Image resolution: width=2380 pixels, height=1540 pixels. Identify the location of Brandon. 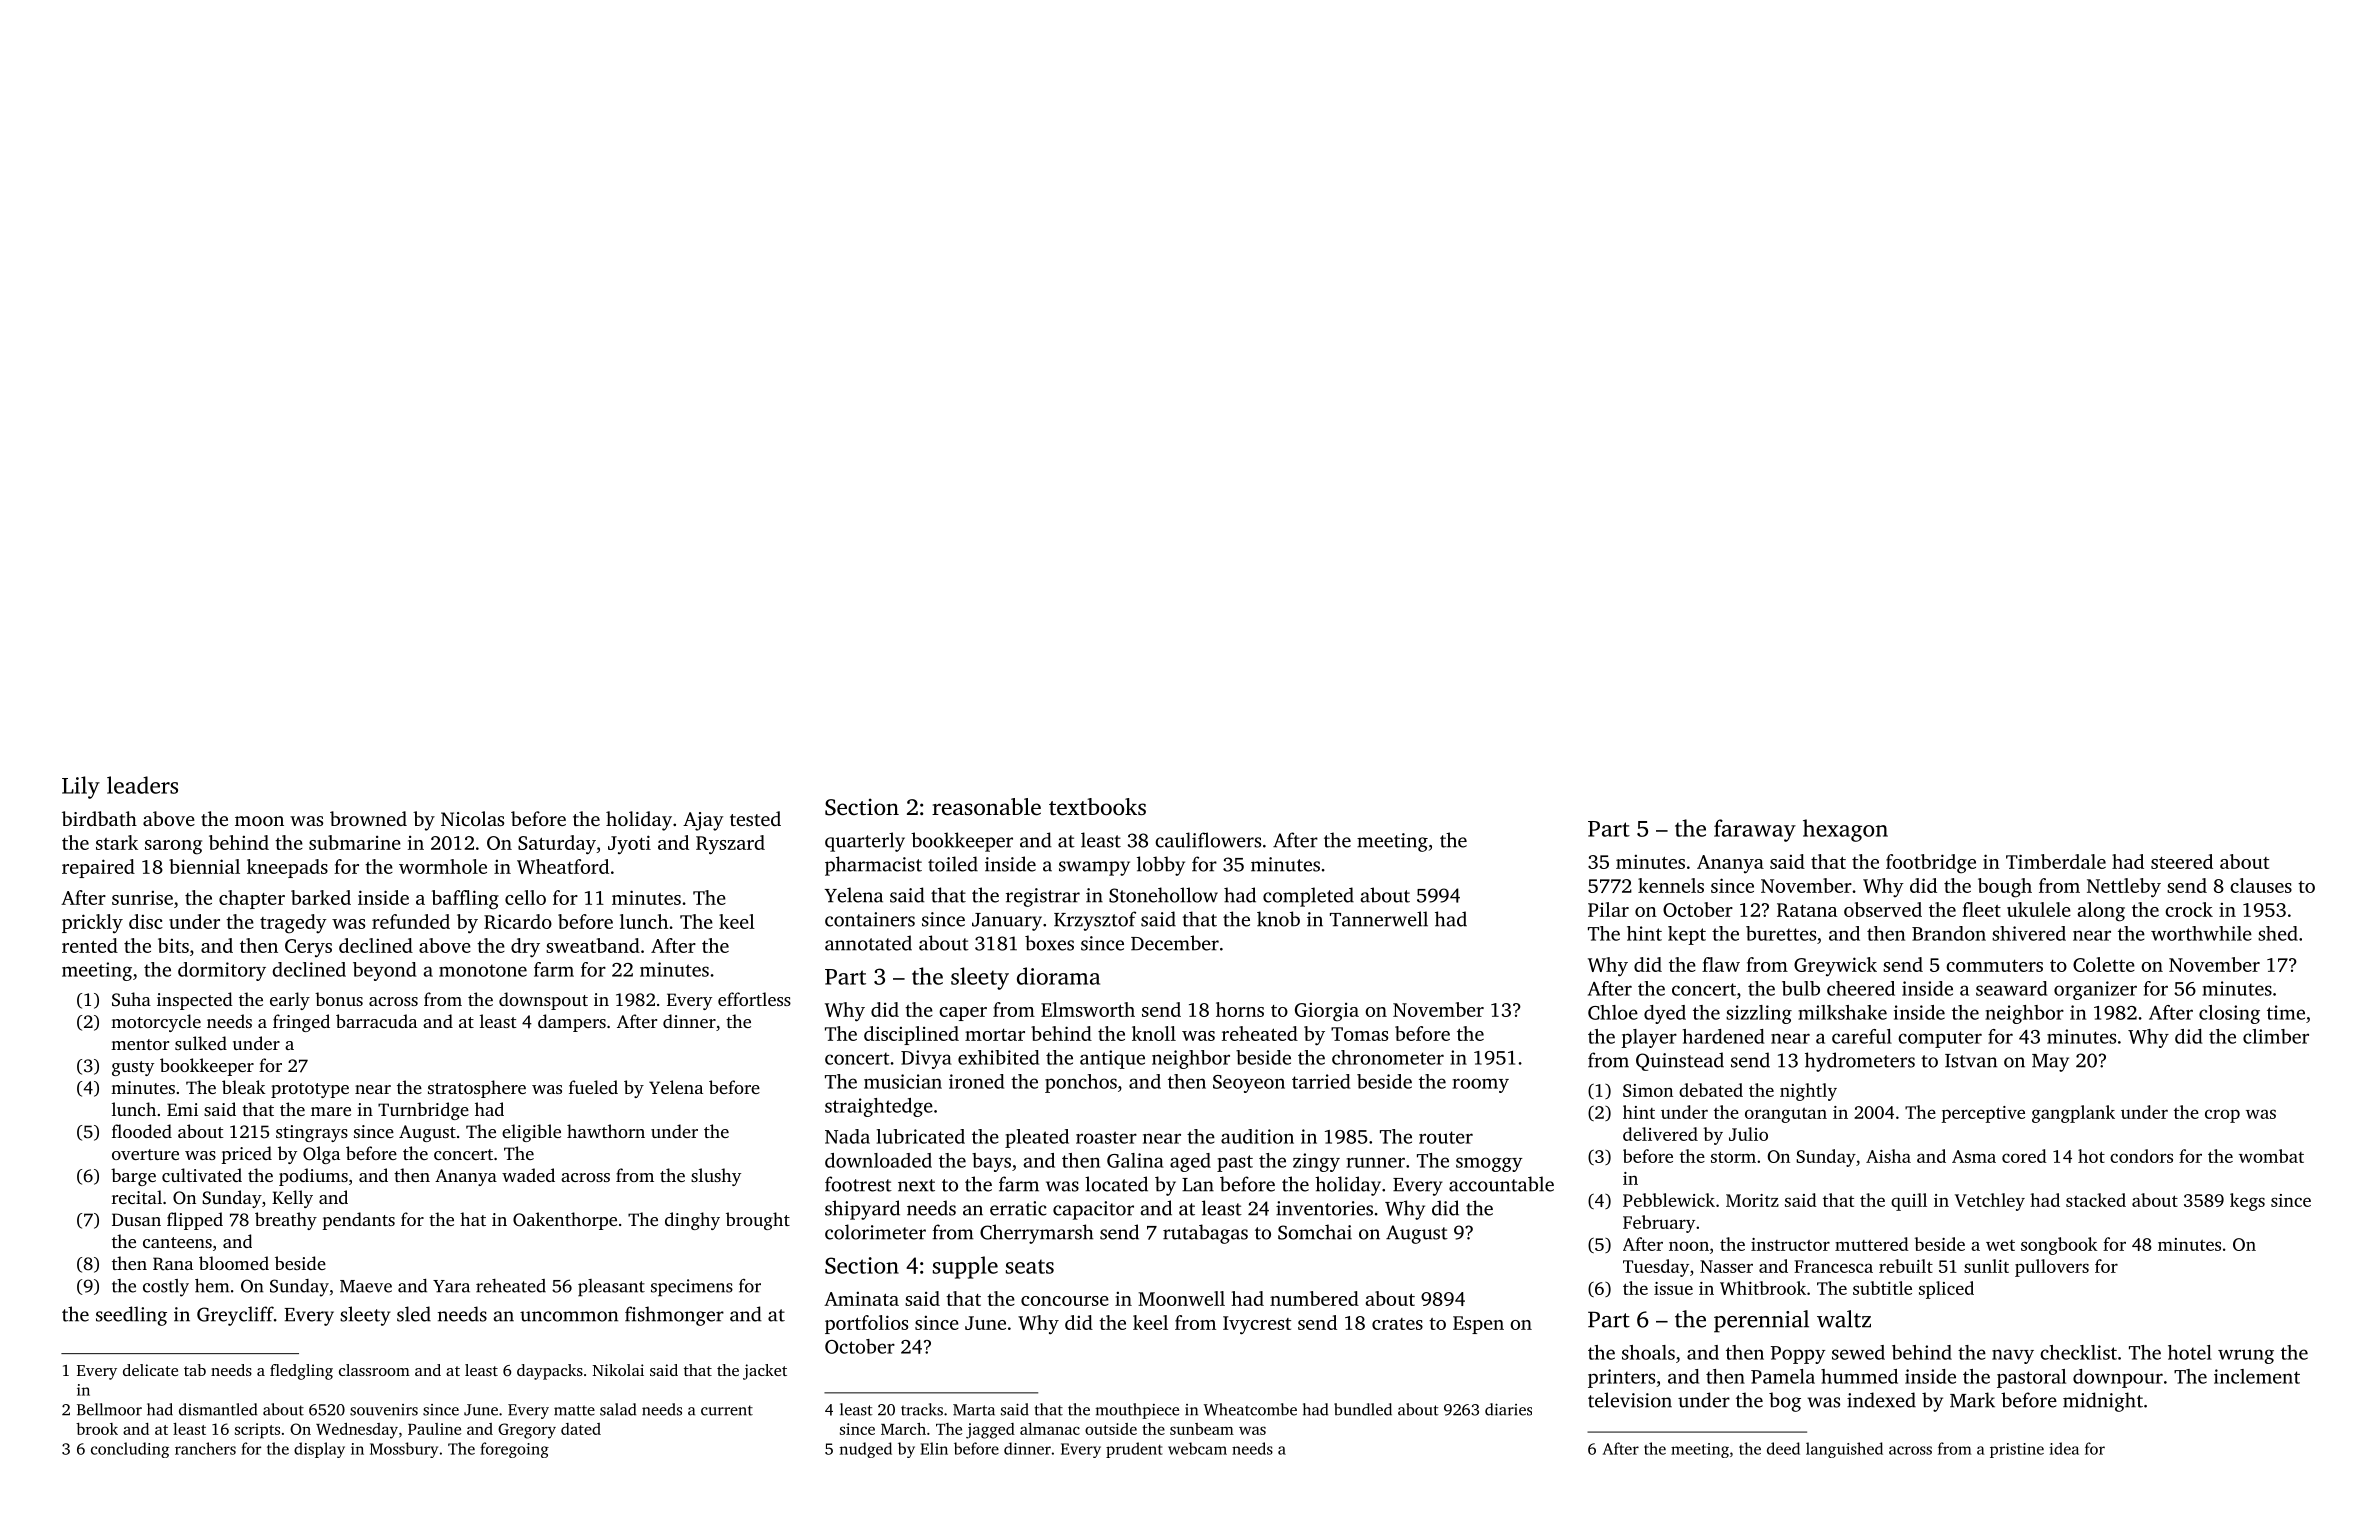
(1949, 933).
